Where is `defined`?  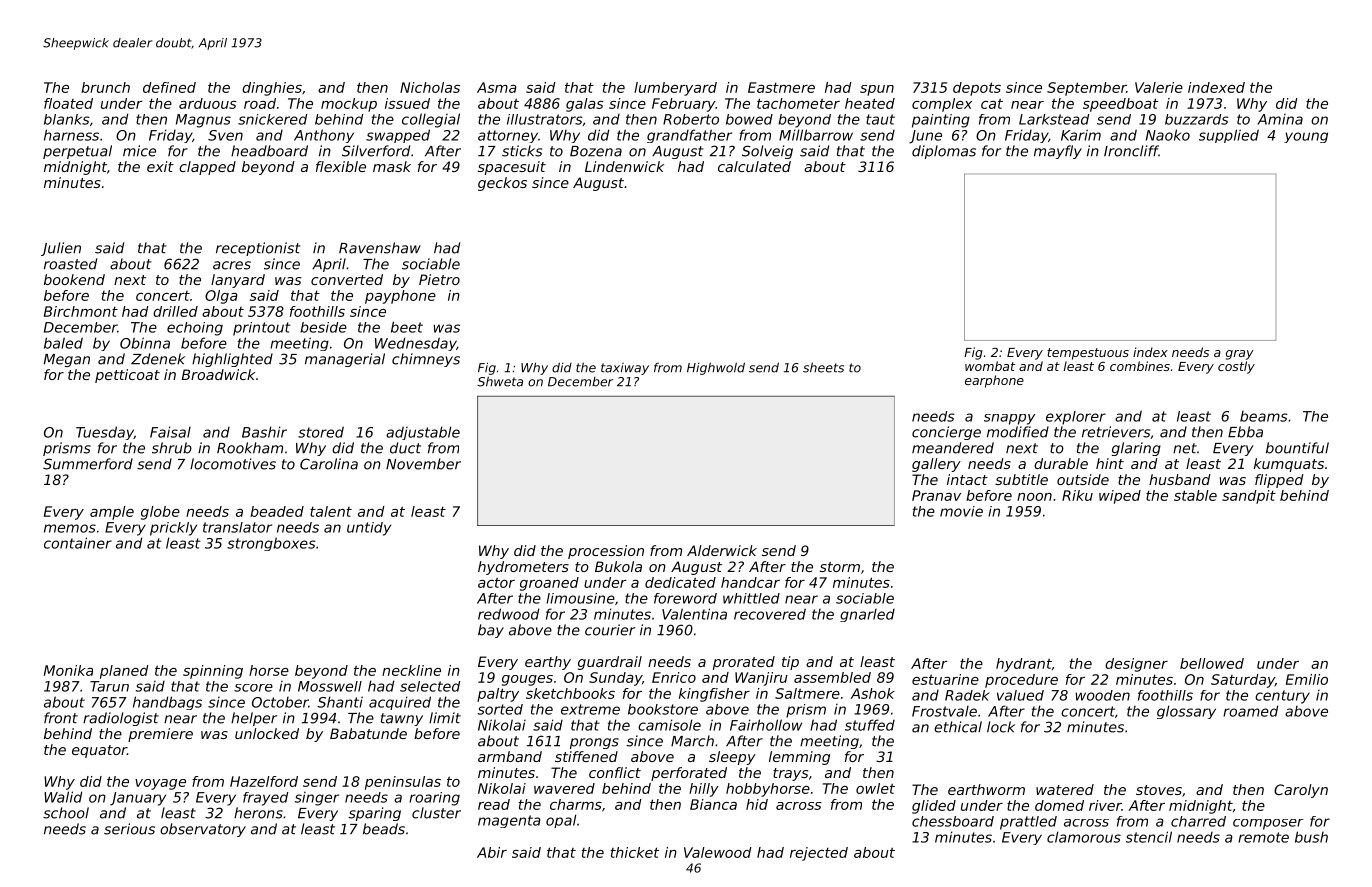 defined is located at coordinates (169, 87).
